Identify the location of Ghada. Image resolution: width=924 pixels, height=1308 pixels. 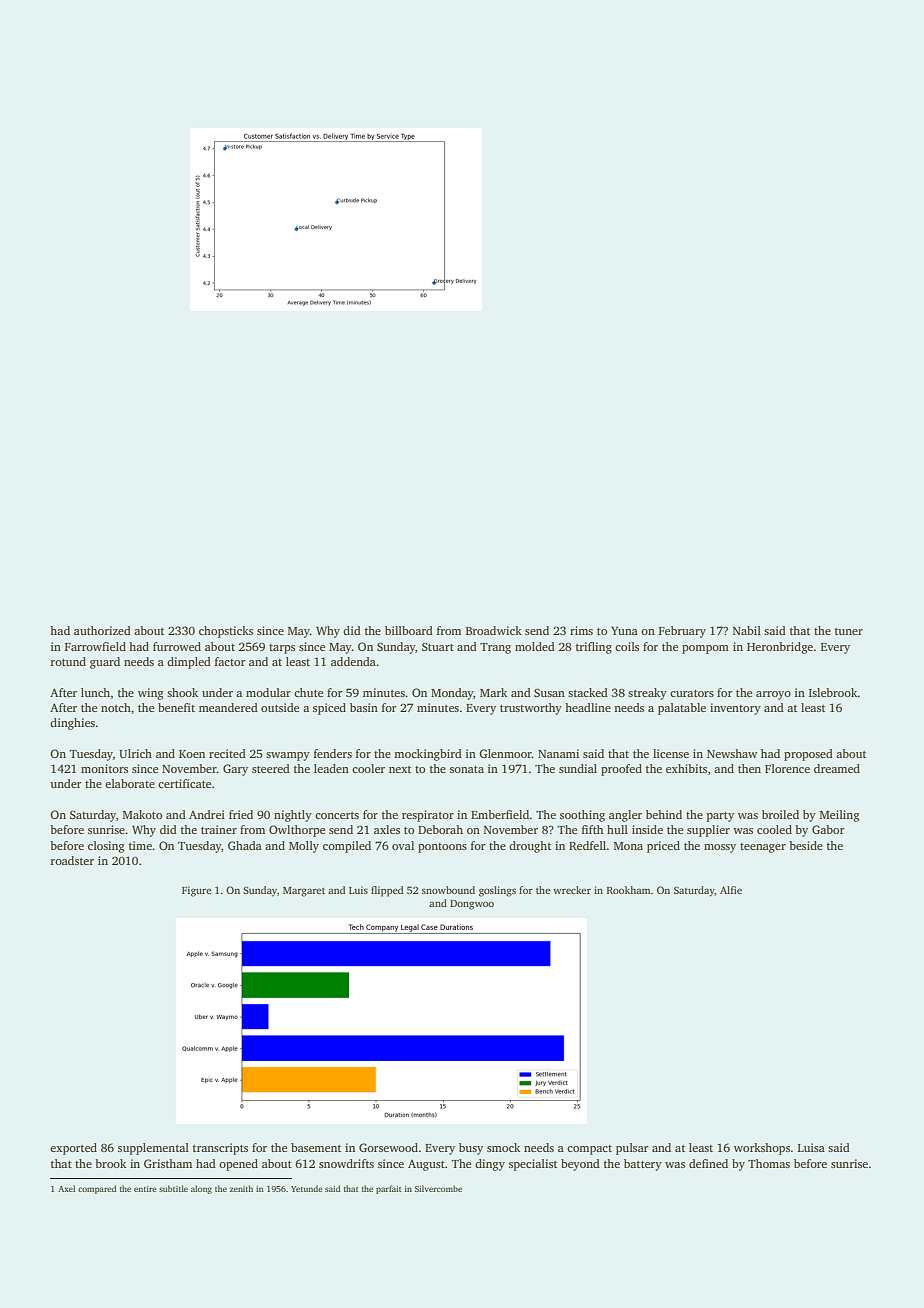
(245, 845).
